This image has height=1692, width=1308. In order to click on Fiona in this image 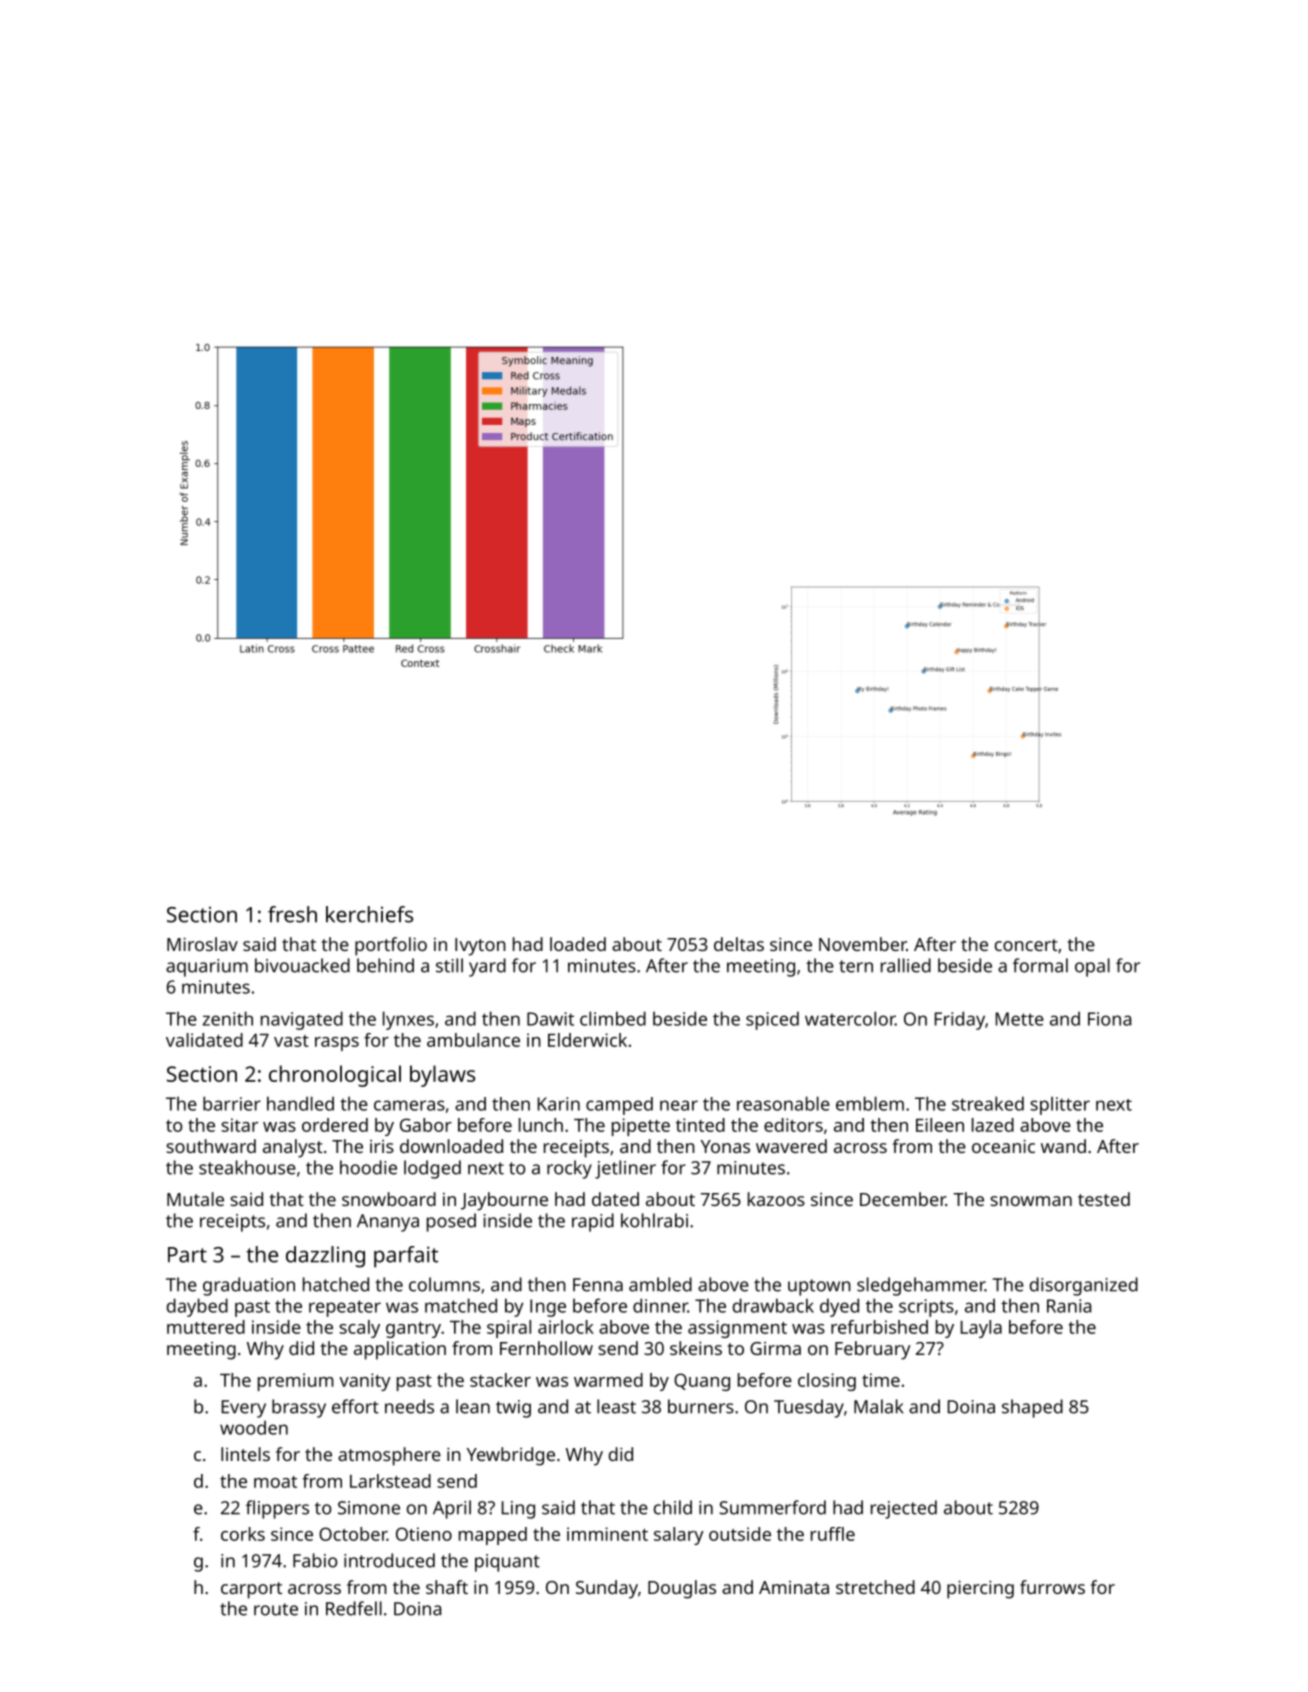, I will do `click(1109, 1019)`.
